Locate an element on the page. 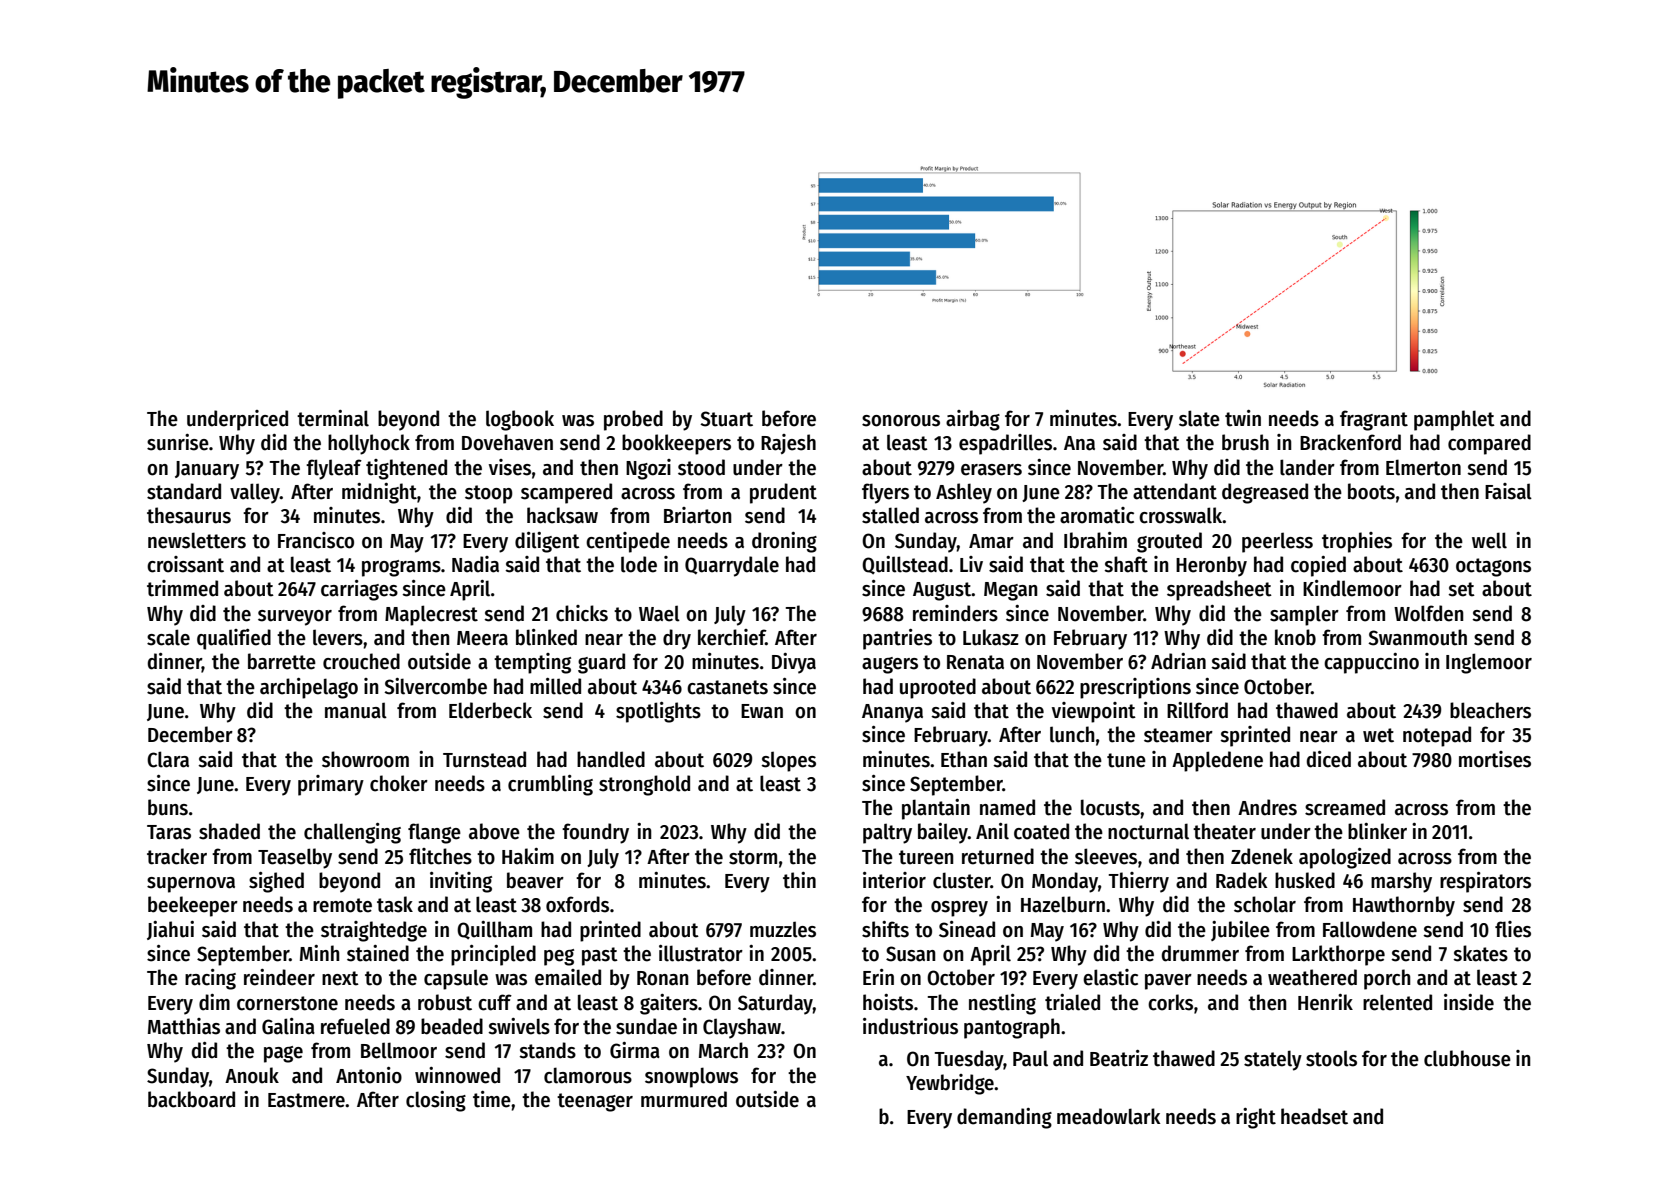  Minh is located at coordinates (320, 953).
